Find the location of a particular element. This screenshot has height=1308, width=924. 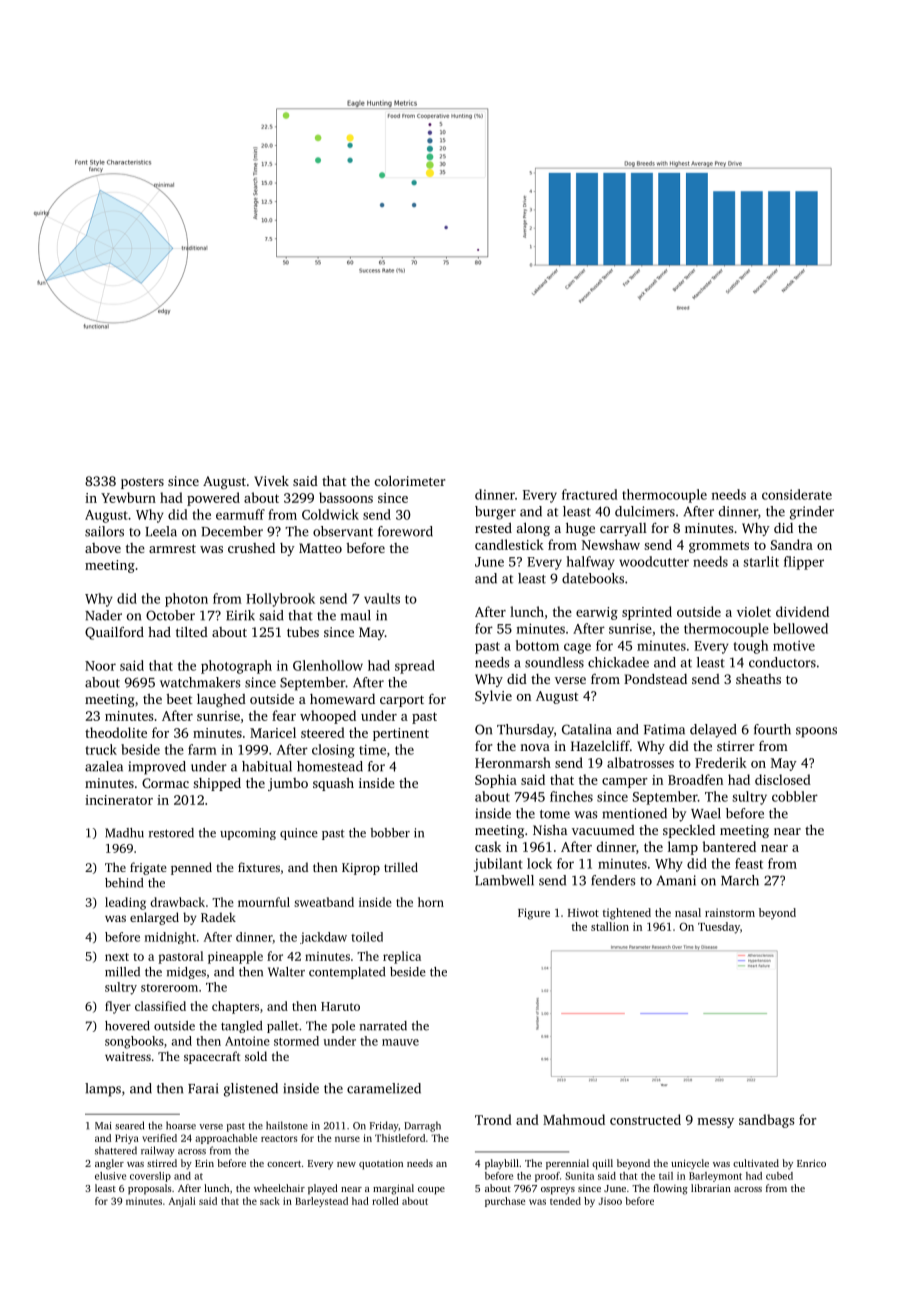

fractured is located at coordinates (590, 494).
